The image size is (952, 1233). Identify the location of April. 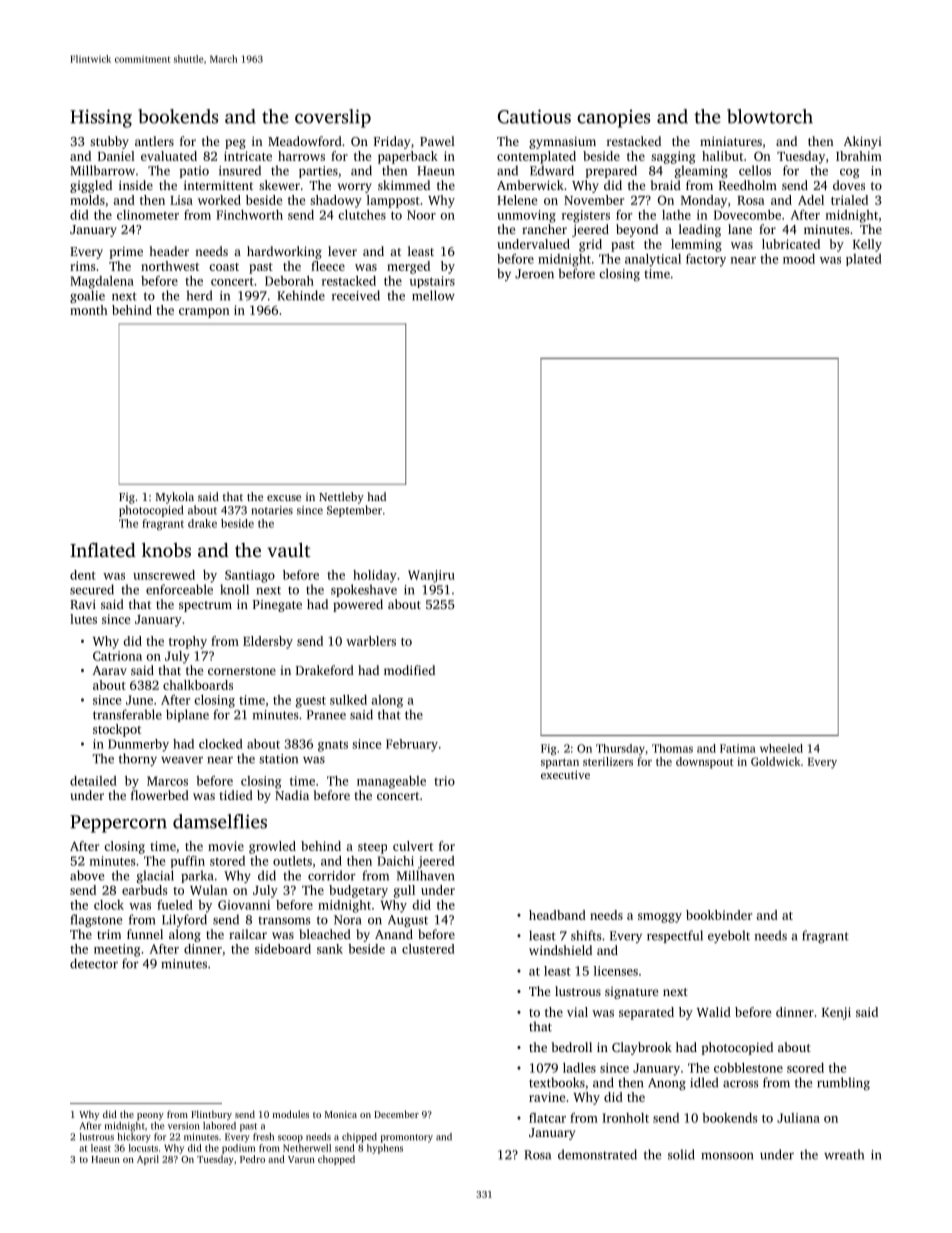
(148, 1160).
